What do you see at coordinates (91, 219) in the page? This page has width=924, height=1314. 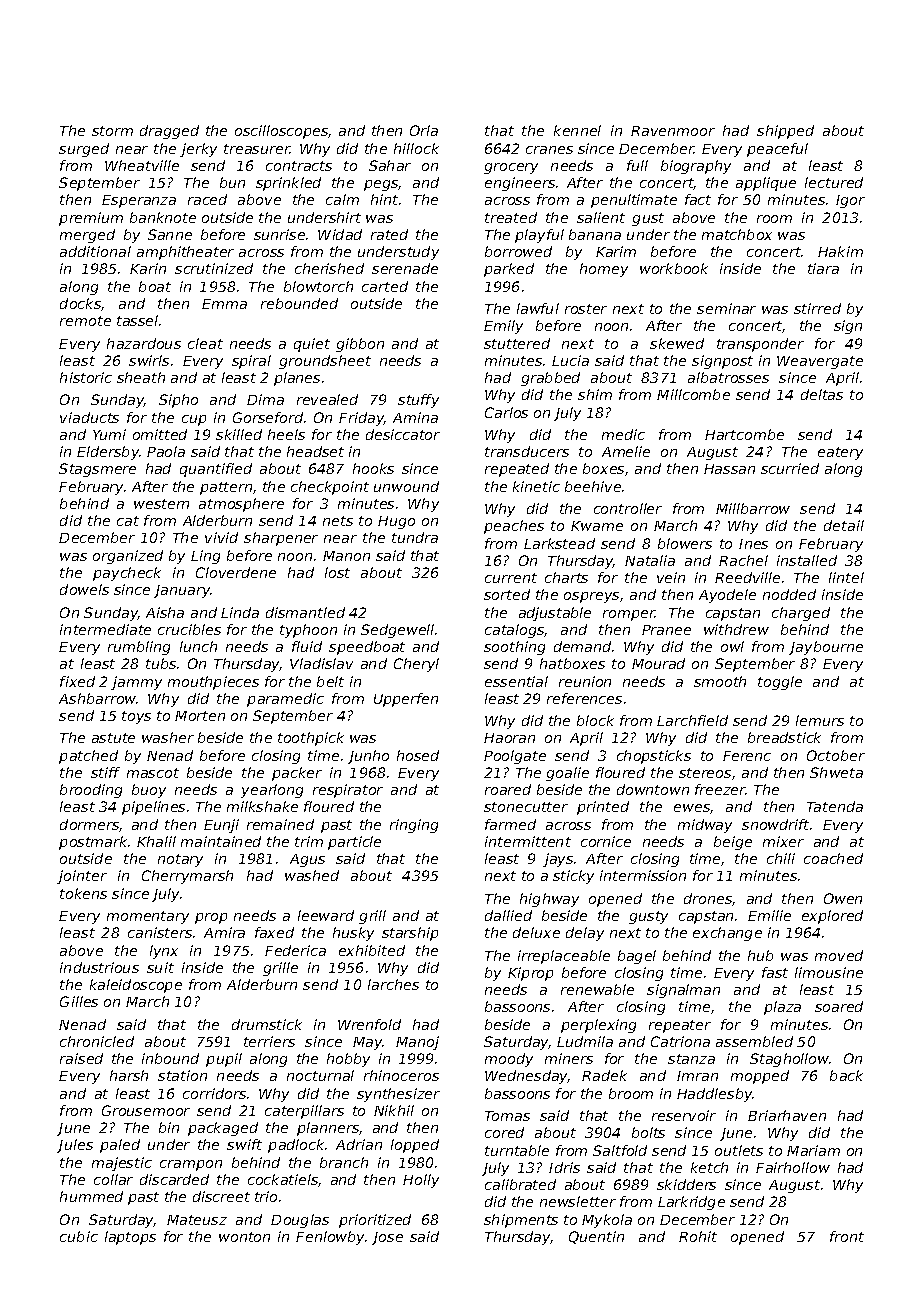 I see `premium` at bounding box center [91, 219].
